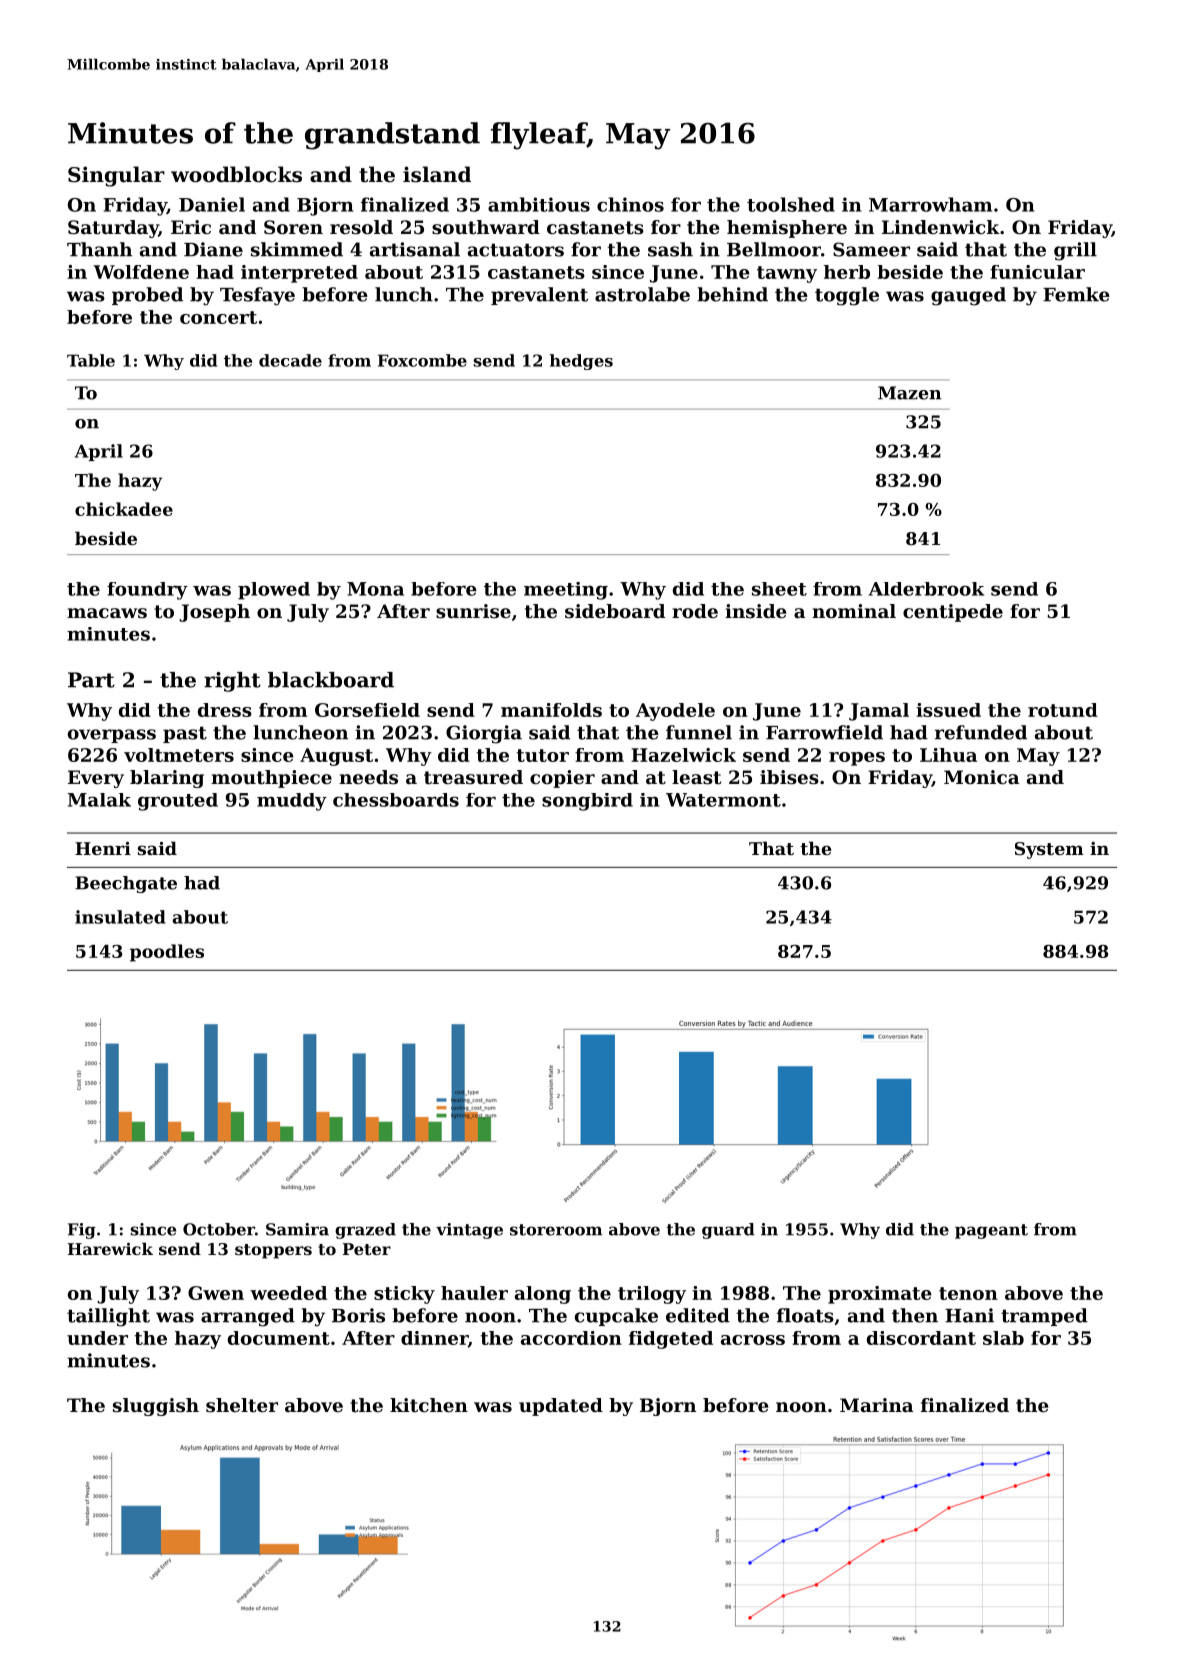  Describe the element at coordinates (429, 1405) in the screenshot. I see `kitchen` at that location.
